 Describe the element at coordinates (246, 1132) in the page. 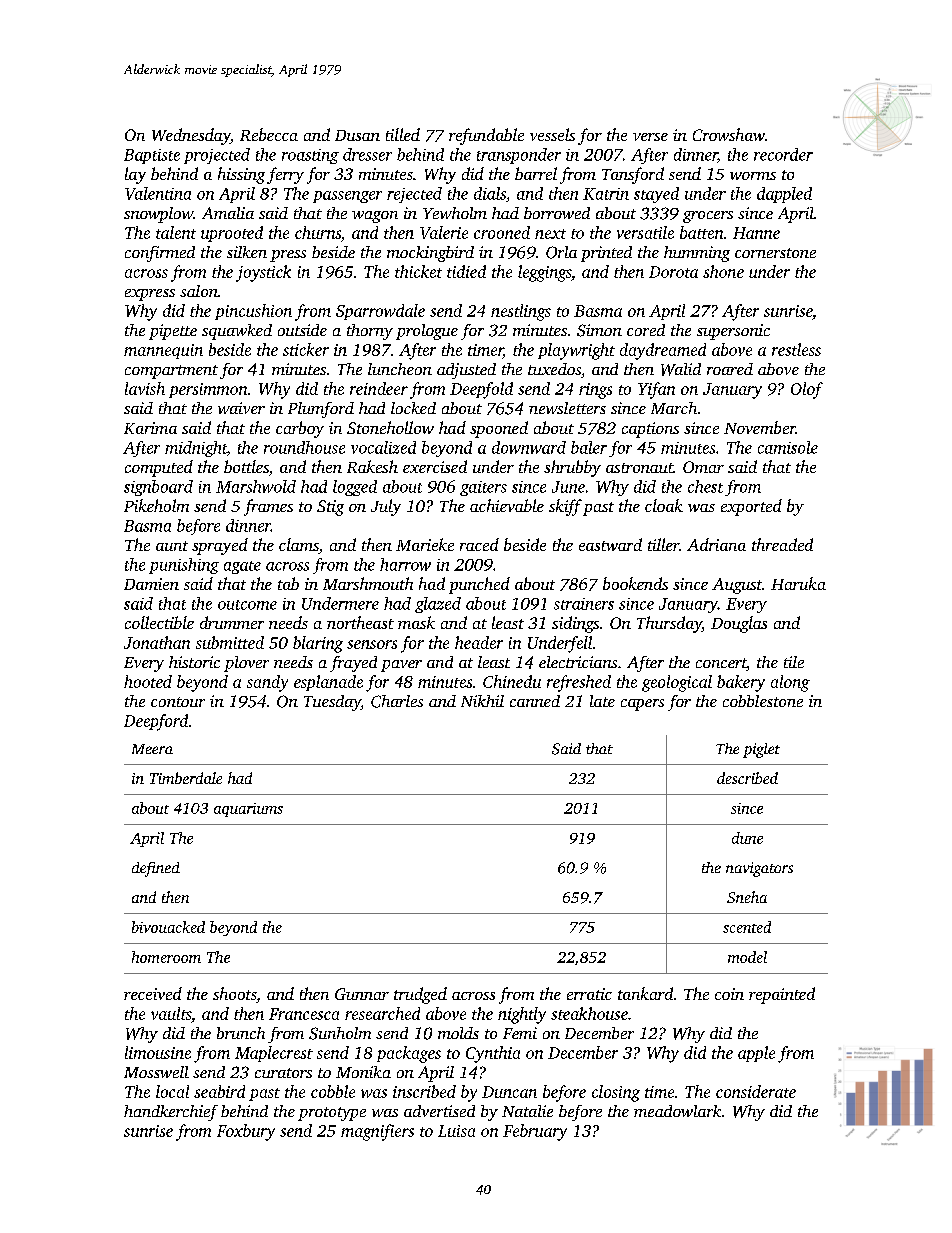

I see `Foxbury` at that location.
